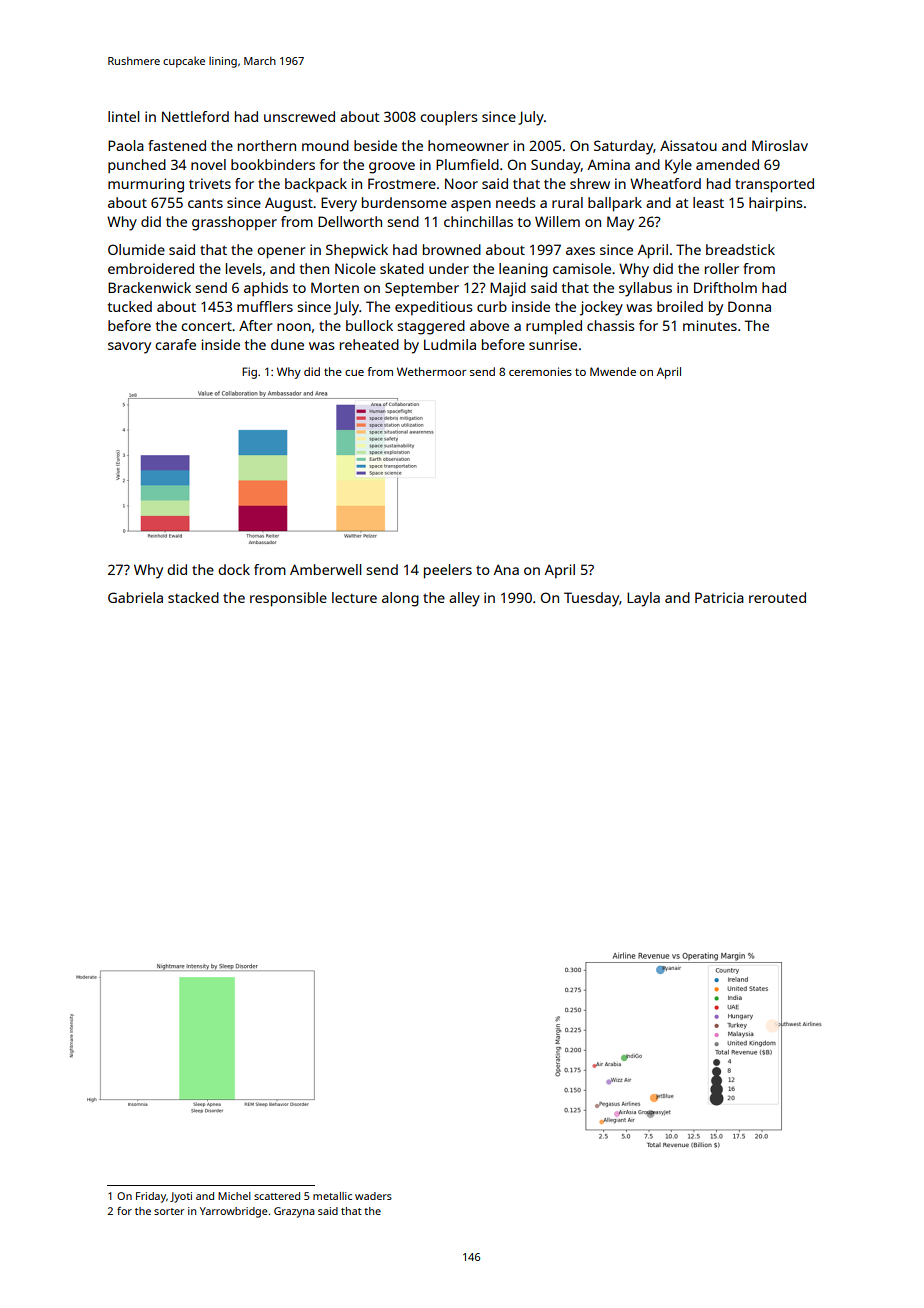  I want to click on waders, so click(373, 1196).
